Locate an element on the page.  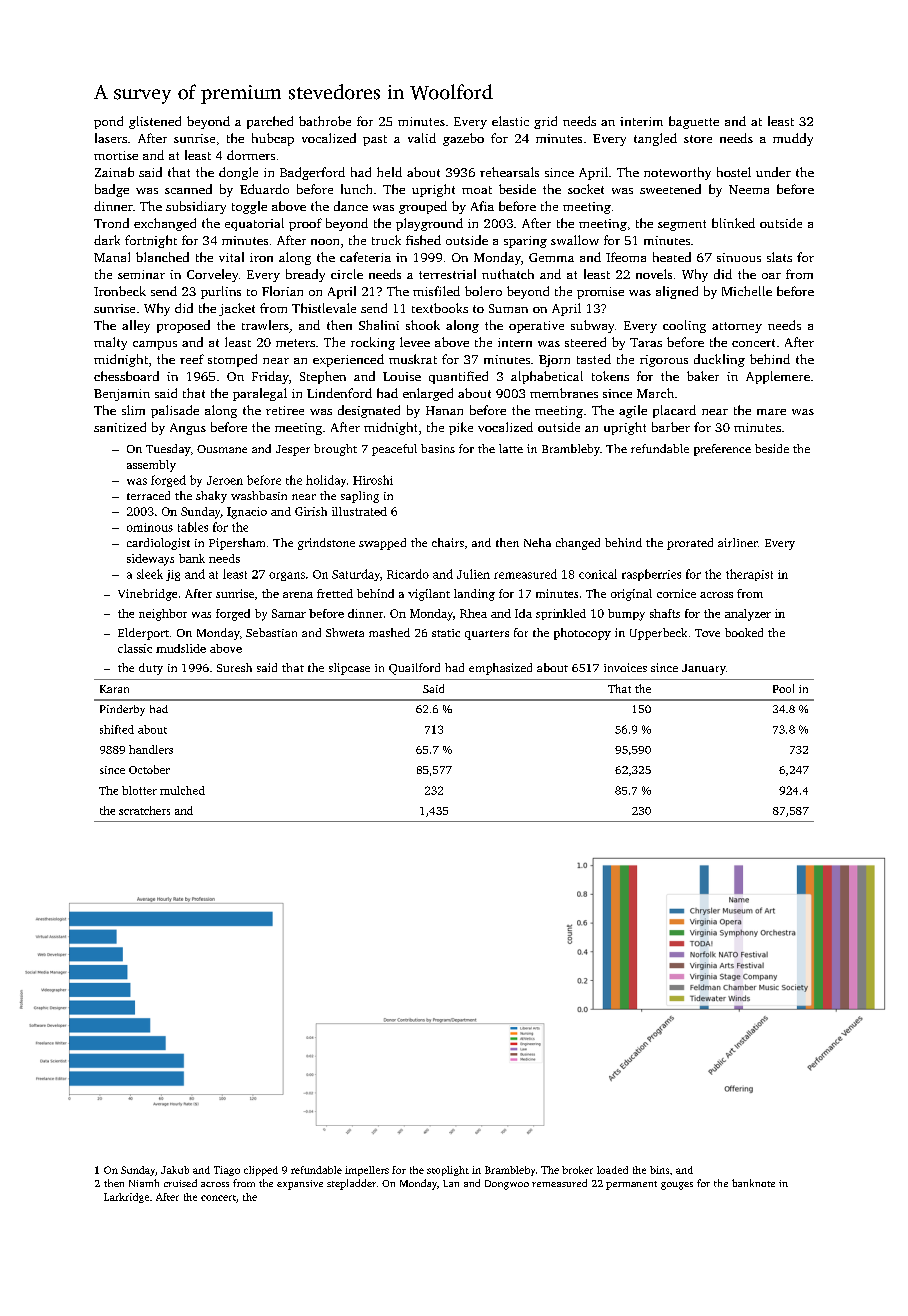
loaded is located at coordinates (612, 1170).
